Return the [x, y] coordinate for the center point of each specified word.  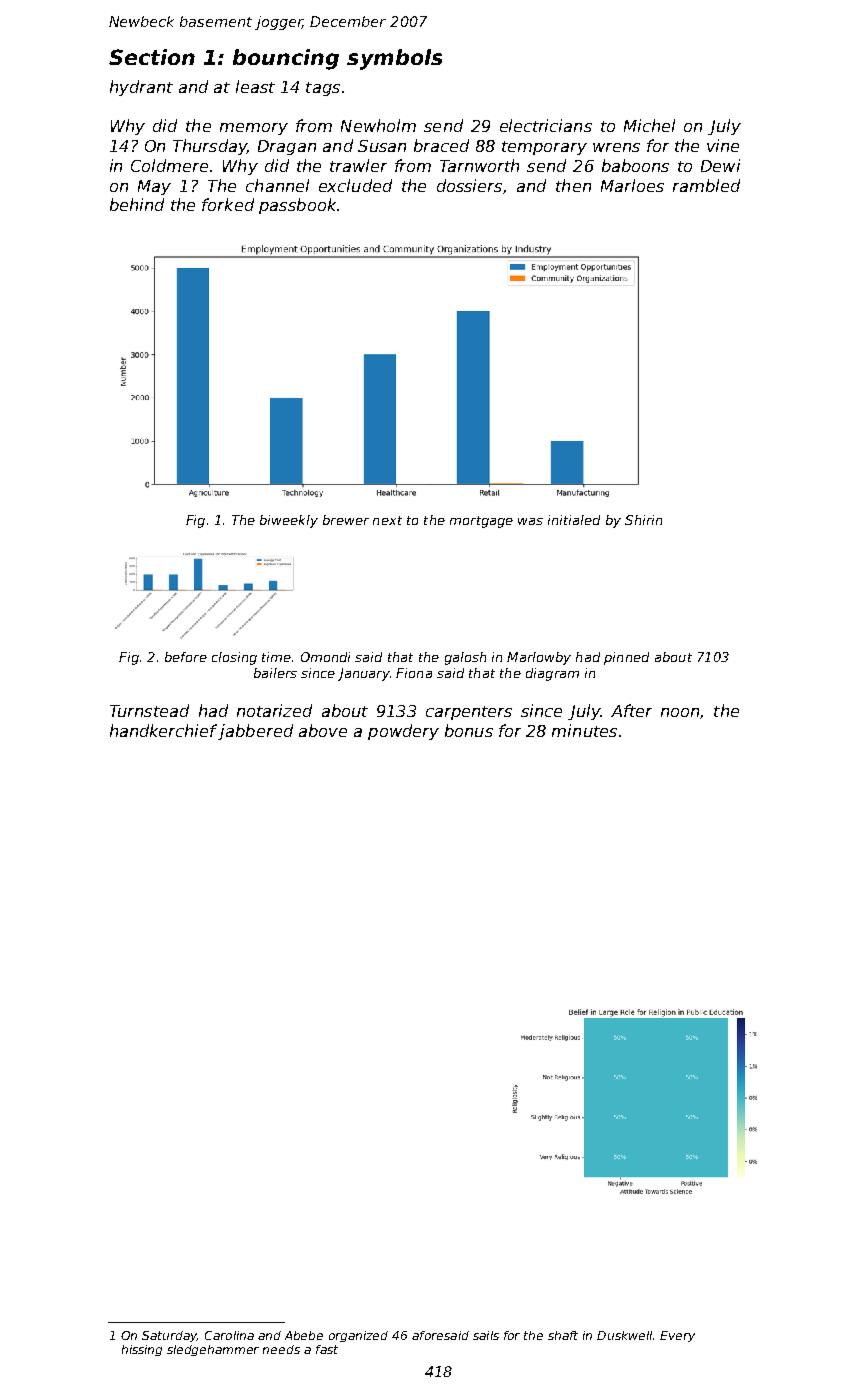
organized [358, 1336]
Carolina [229, 1335]
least [255, 86]
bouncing [286, 59]
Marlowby [539, 658]
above [323, 730]
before [186, 657]
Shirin [643, 520]
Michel [649, 125]
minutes [584, 730]
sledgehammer [213, 1350]
